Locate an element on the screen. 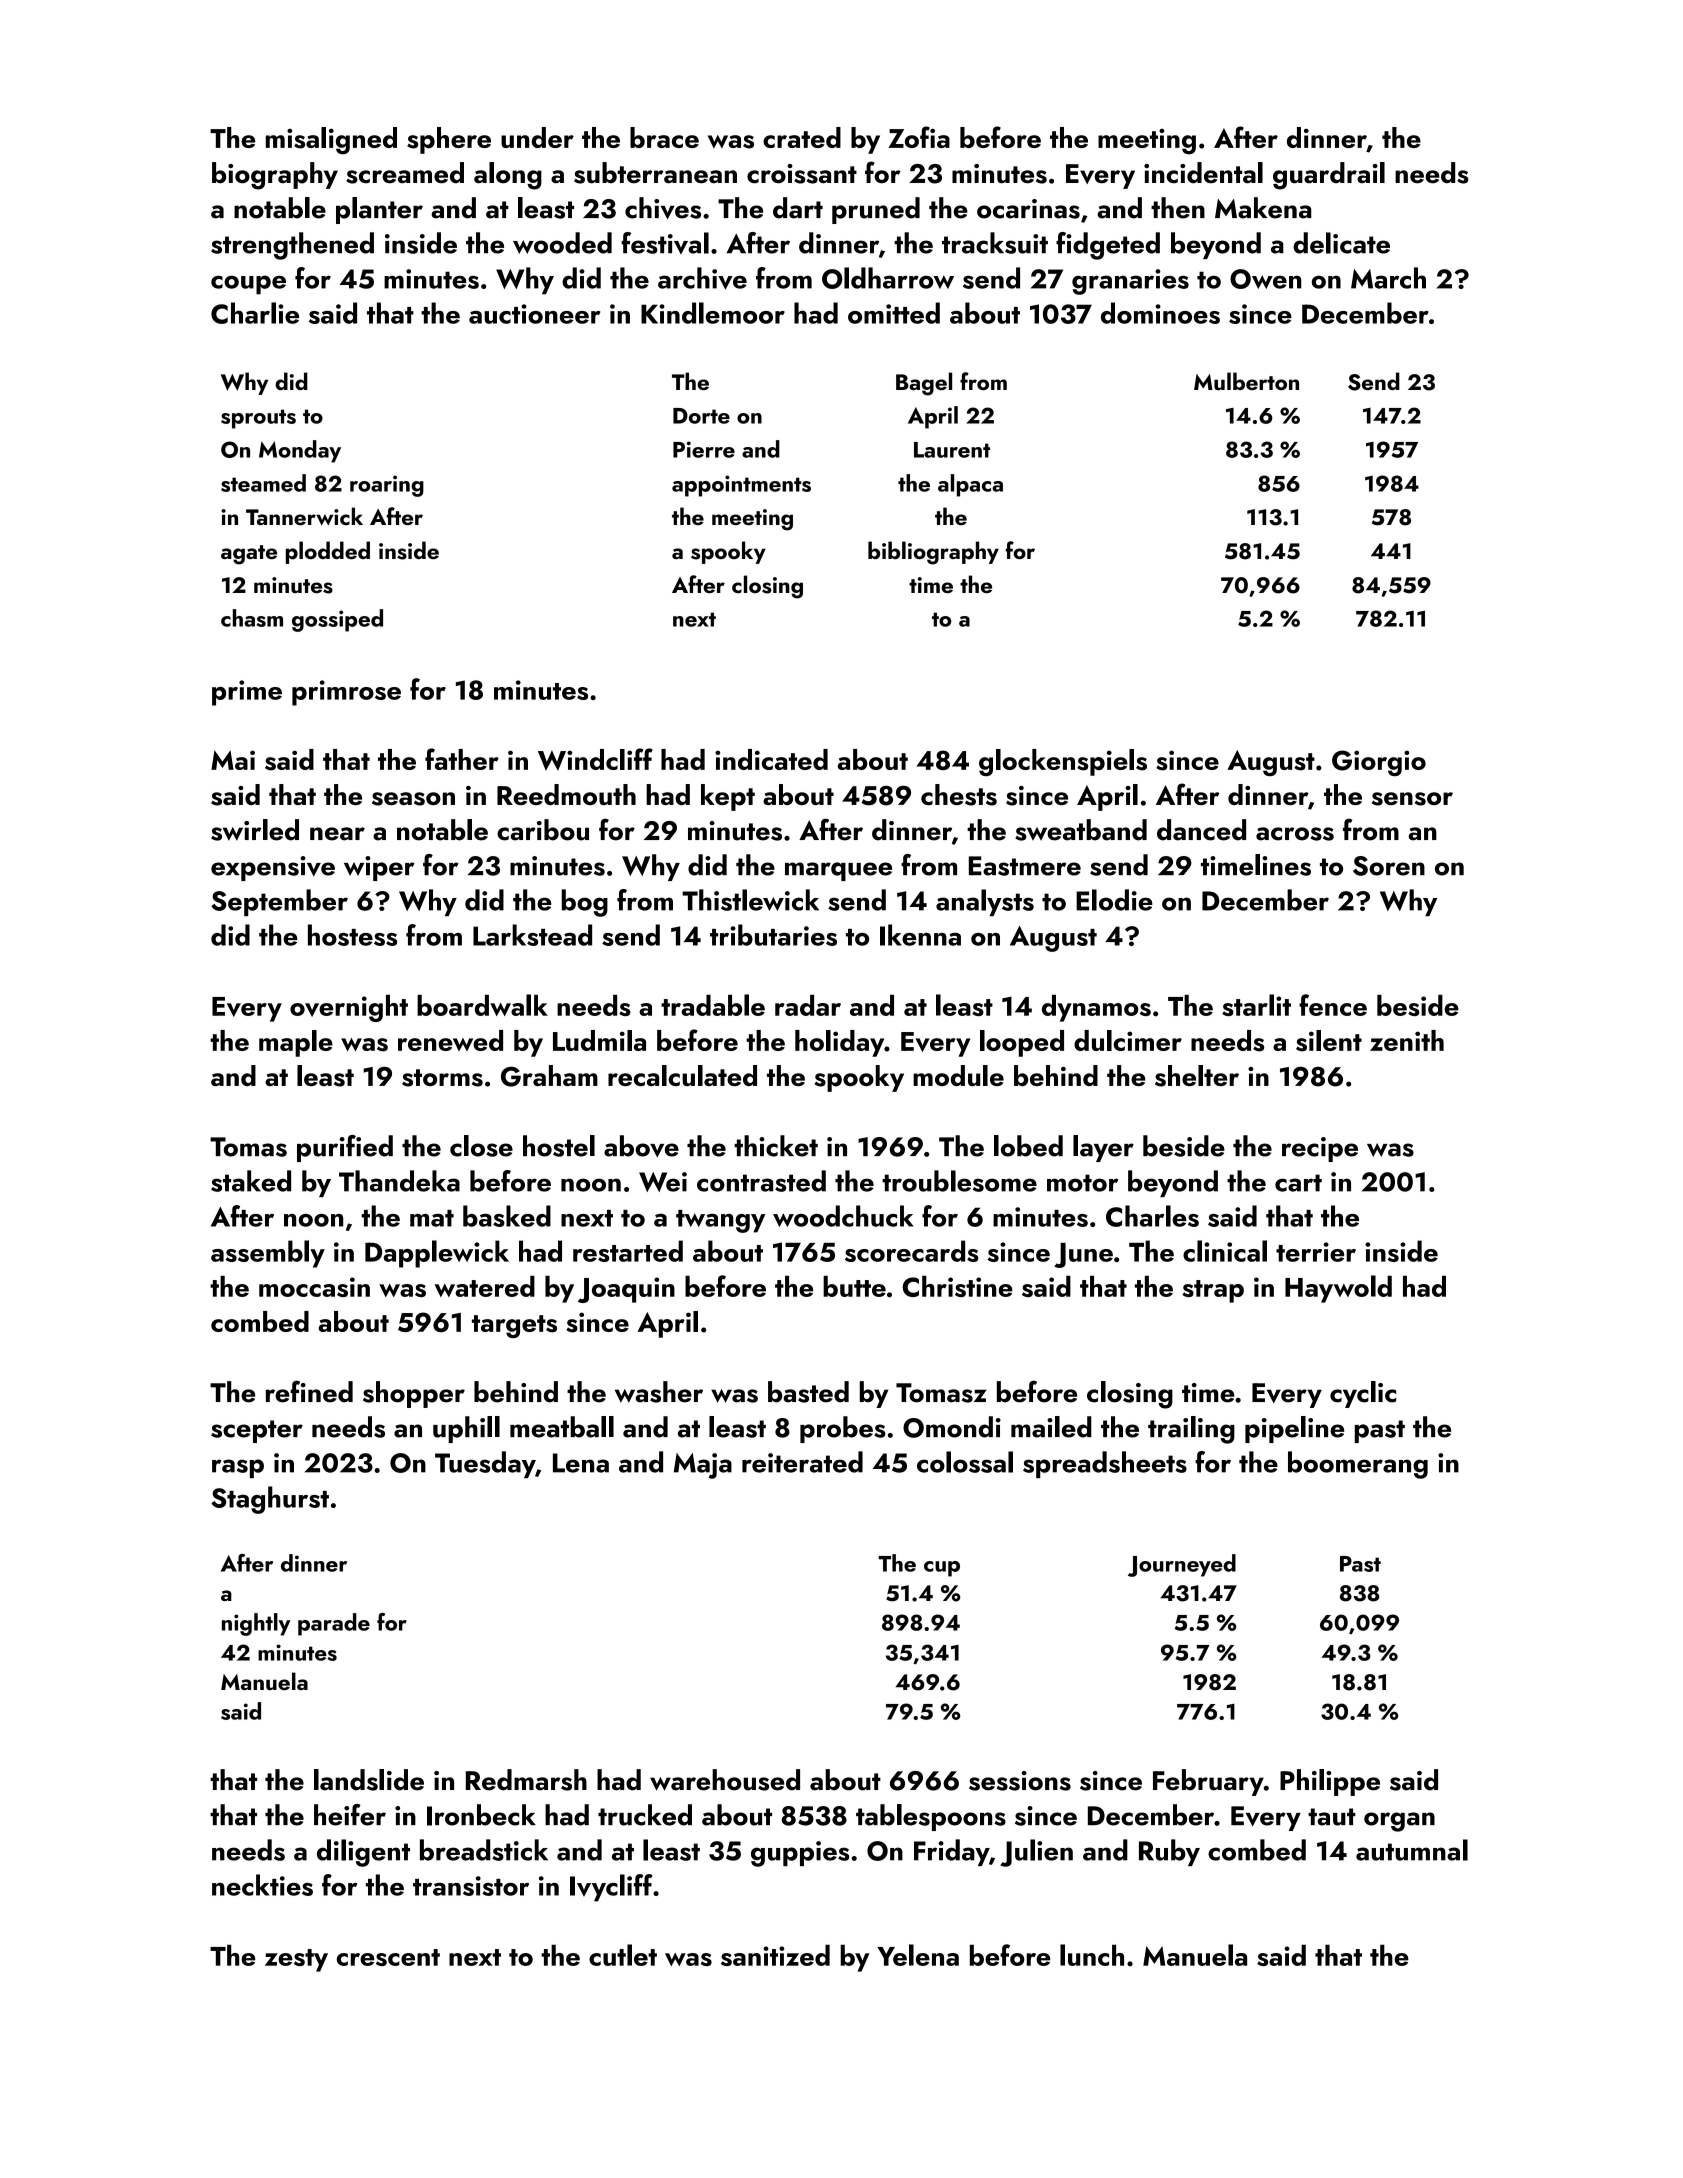 This screenshot has width=1683, height=2178. crated is located at coordinates (802, 137).
